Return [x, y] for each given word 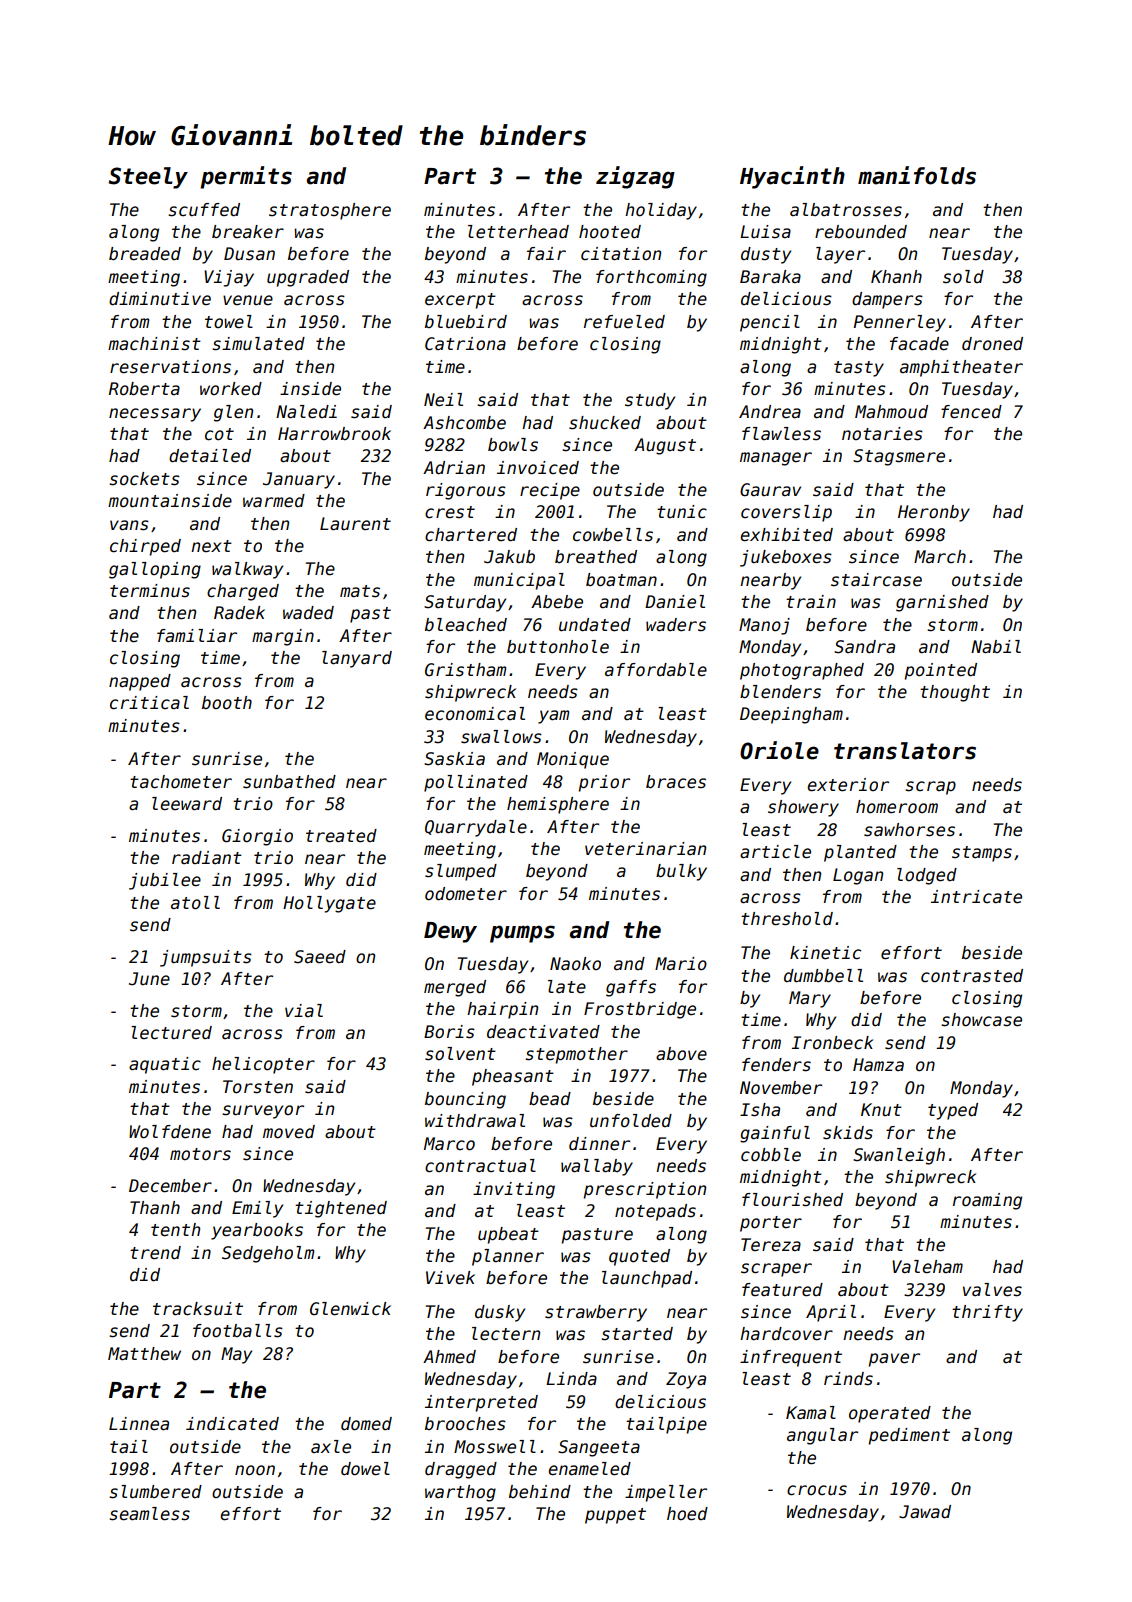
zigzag [635, 177]
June [149, 979]
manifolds [917, 175]
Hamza [878, 1064]
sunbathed [289, 782]
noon [255, 1470]
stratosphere [330, 211]
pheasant [513, 1077]
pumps [522, 934]
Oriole [779, 750]
